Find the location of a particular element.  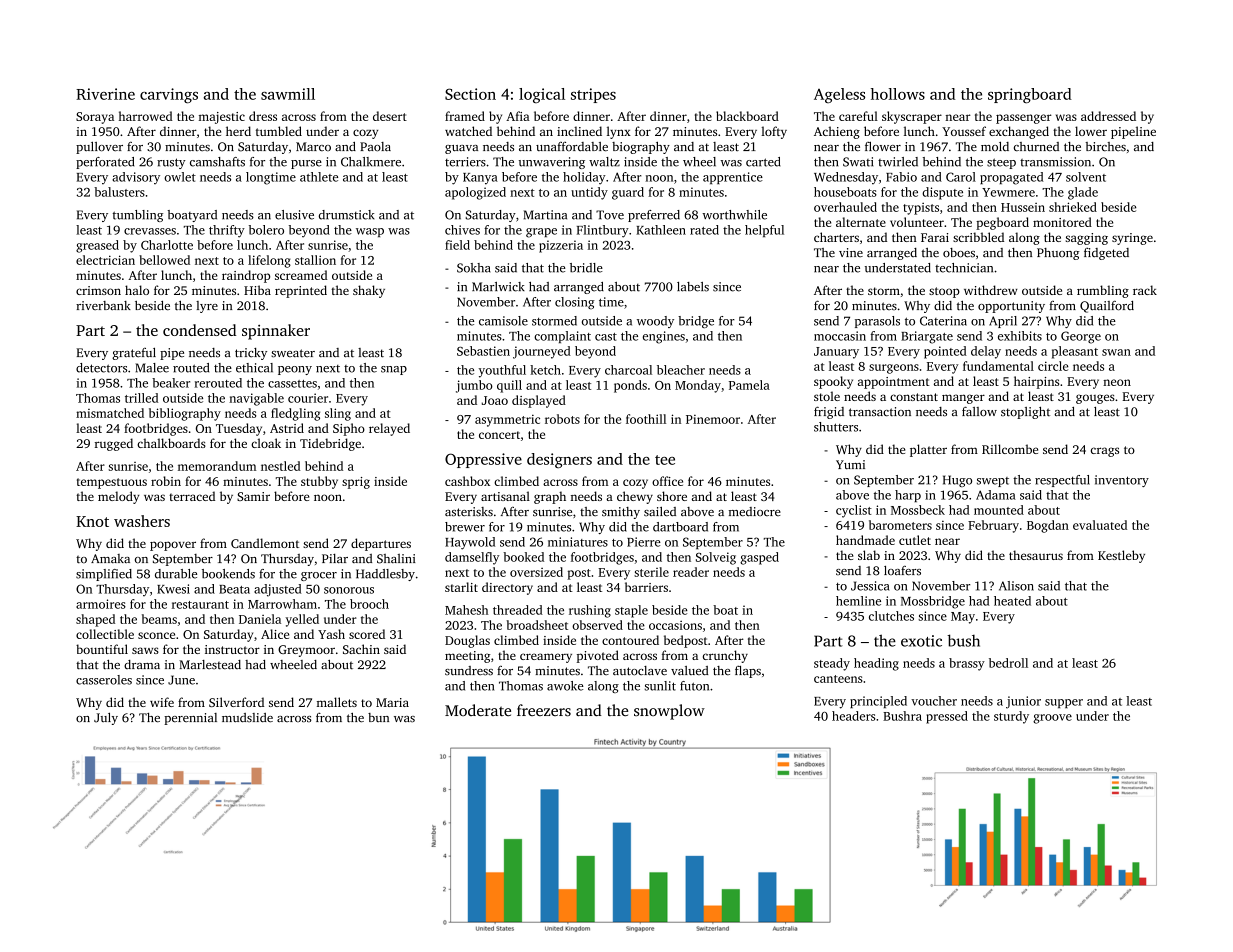

sawmill is located at coordinates (288, 94).
